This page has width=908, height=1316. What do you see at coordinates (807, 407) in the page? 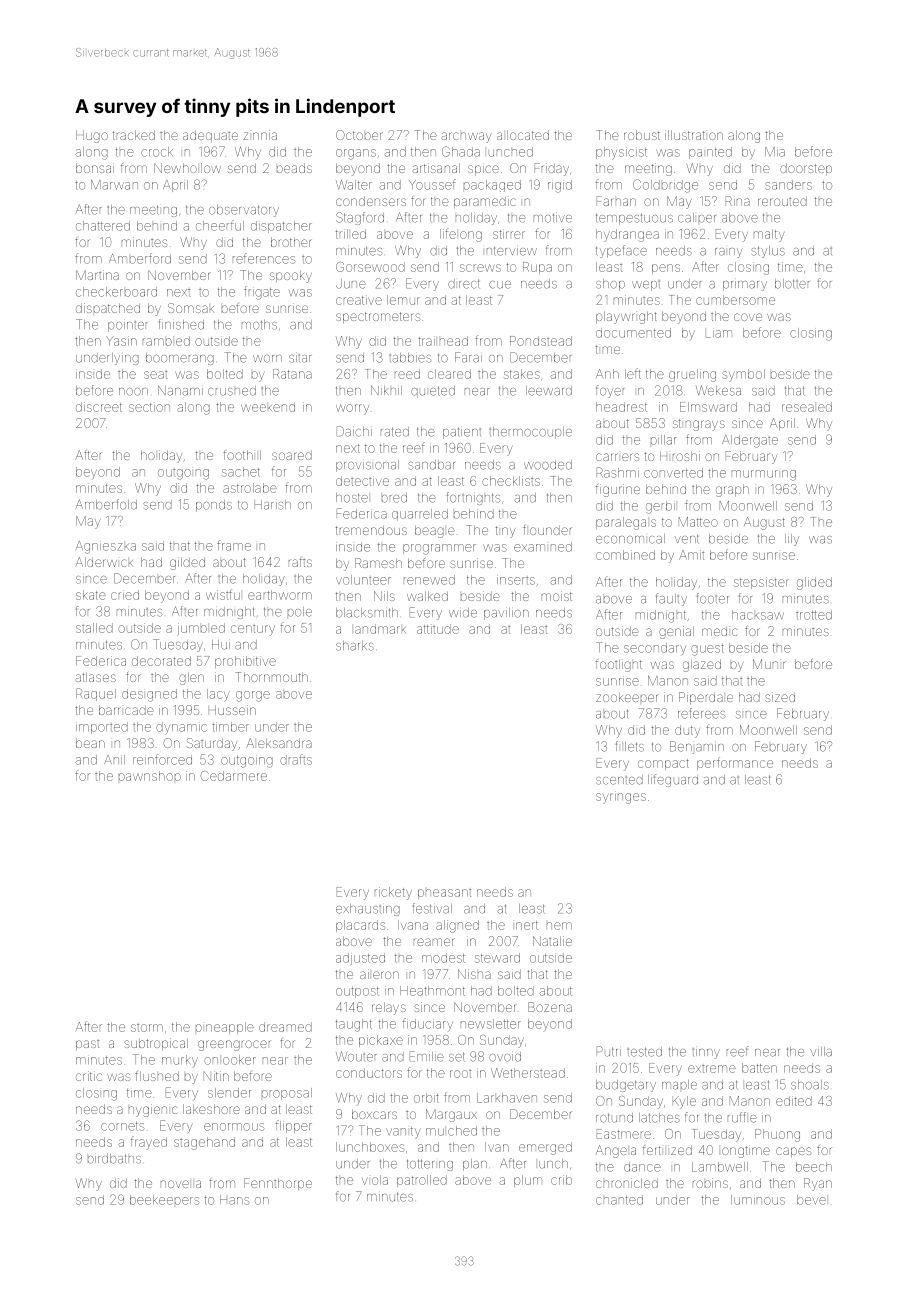
I see `resealed` at bounding box center [807, 407].
